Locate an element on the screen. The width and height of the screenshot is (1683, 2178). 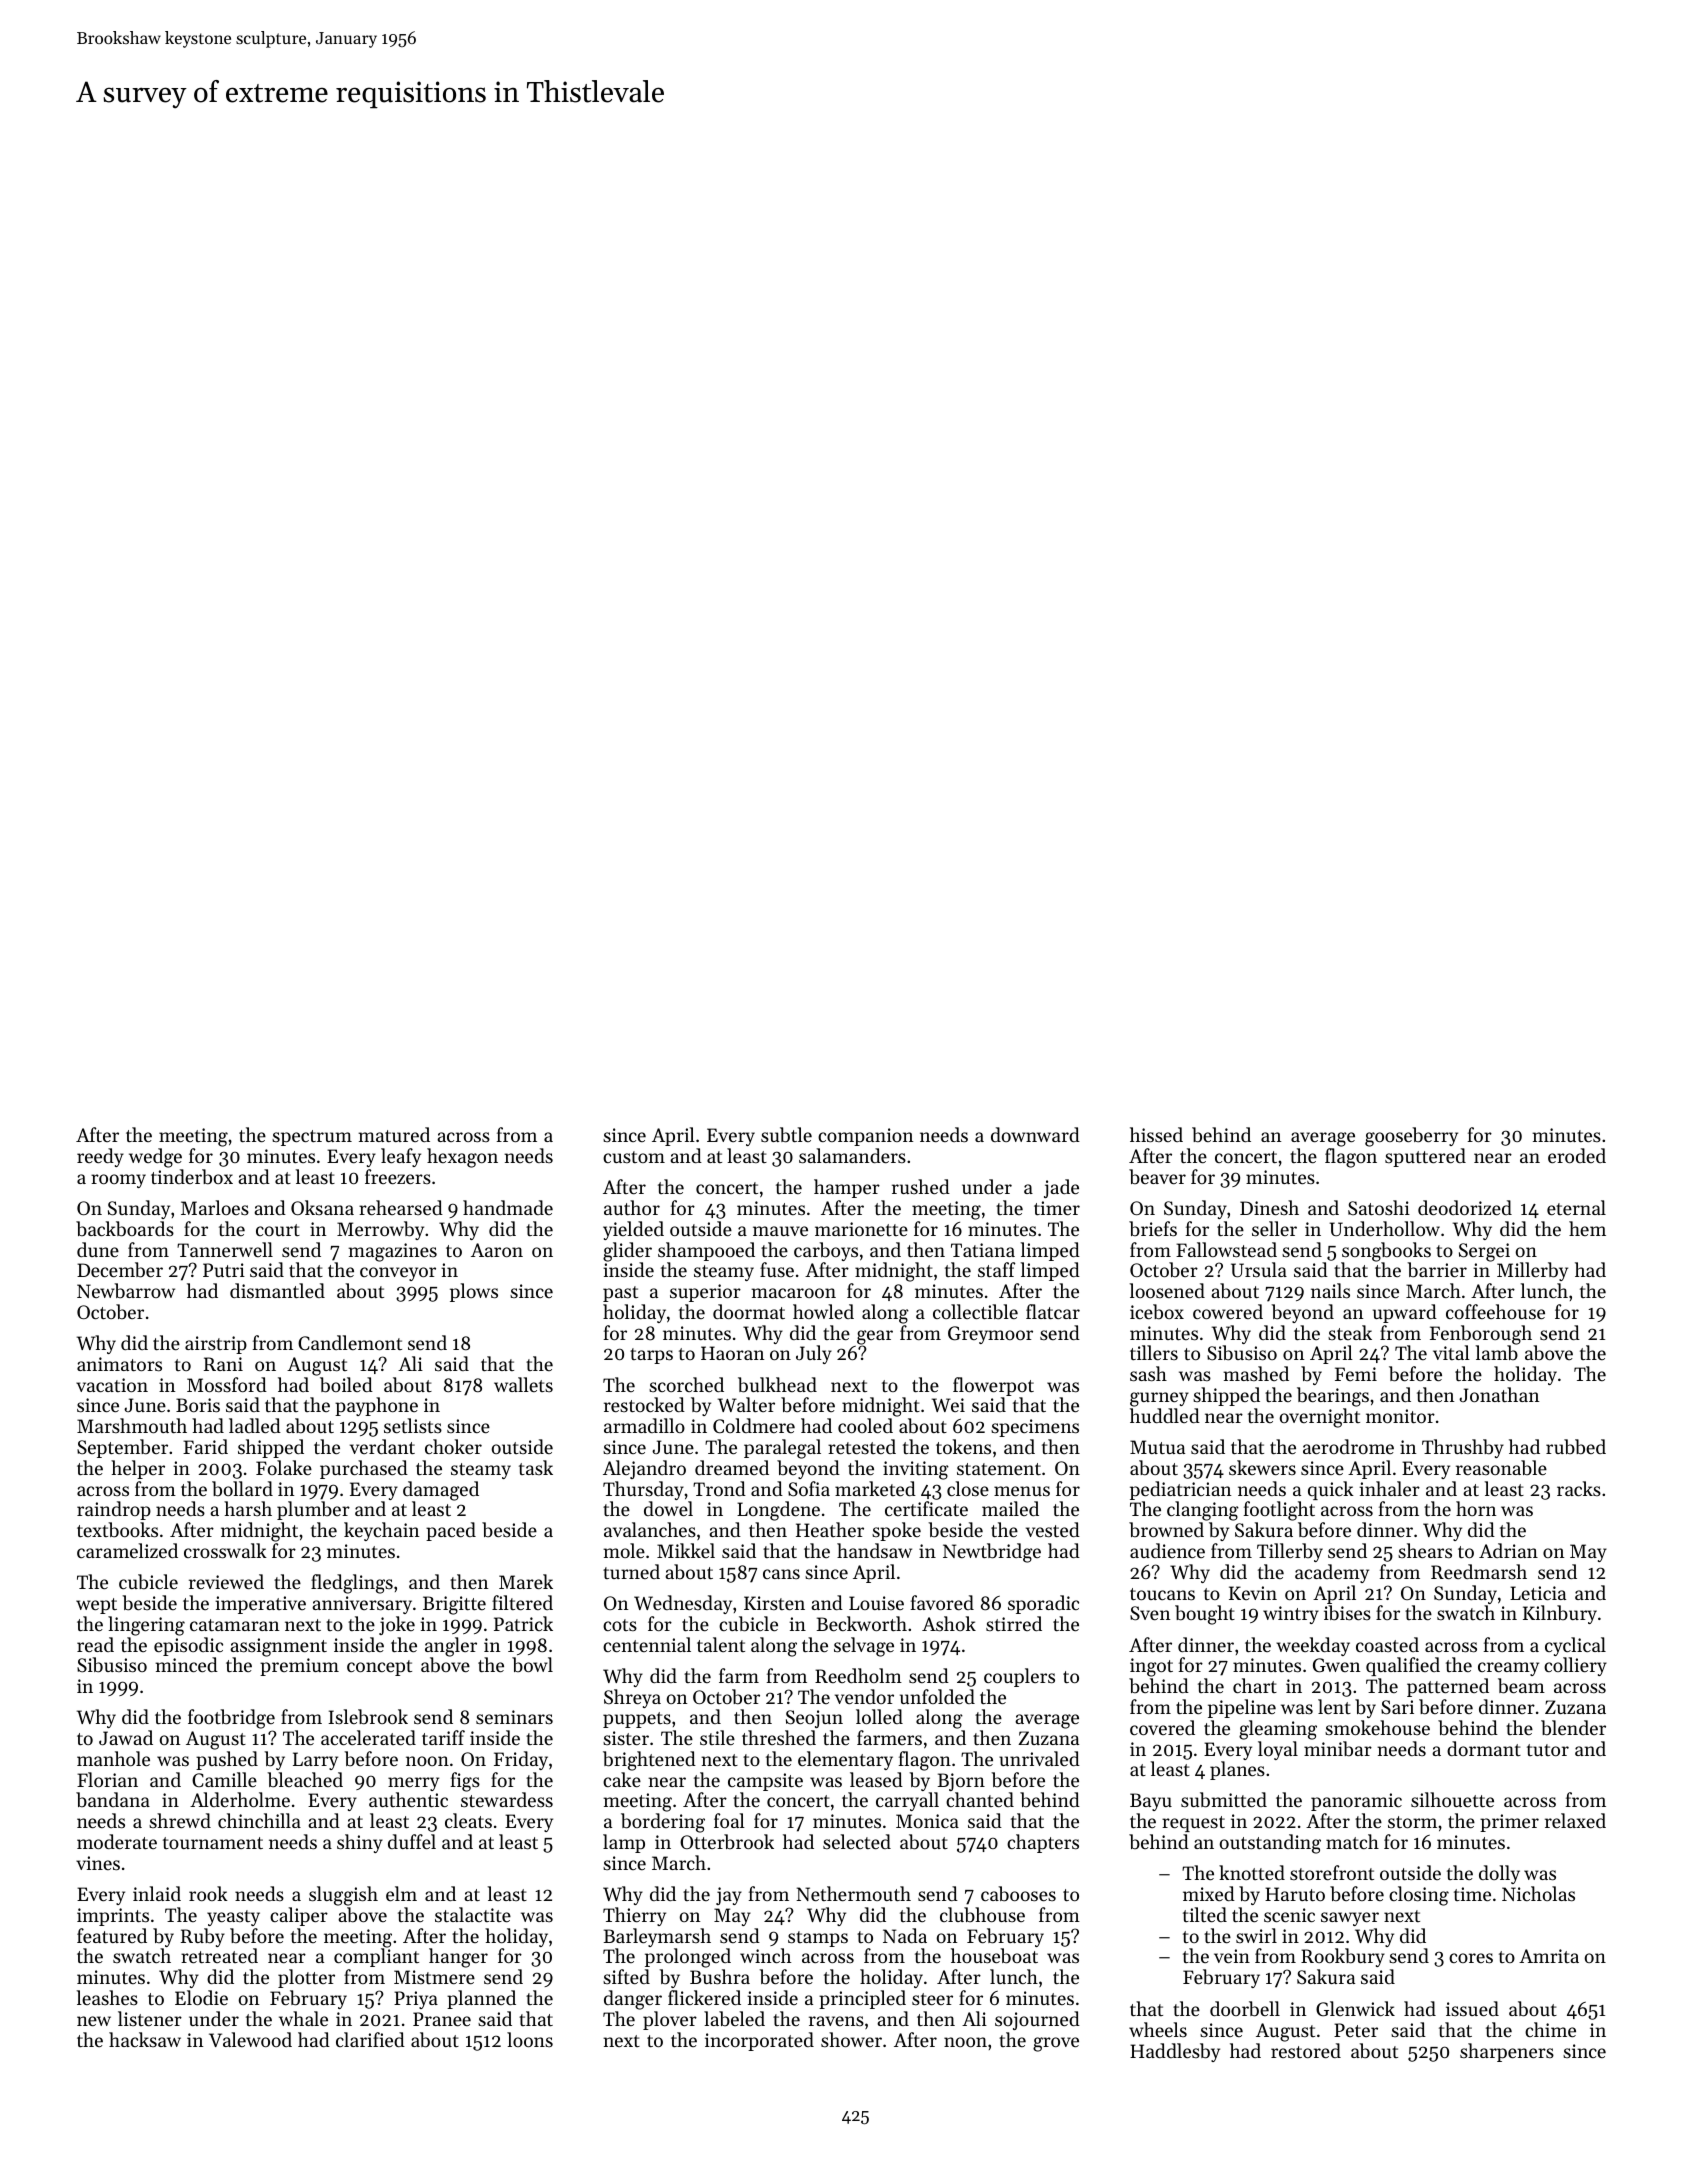
moderate is located at coordinates (117, 1841).
